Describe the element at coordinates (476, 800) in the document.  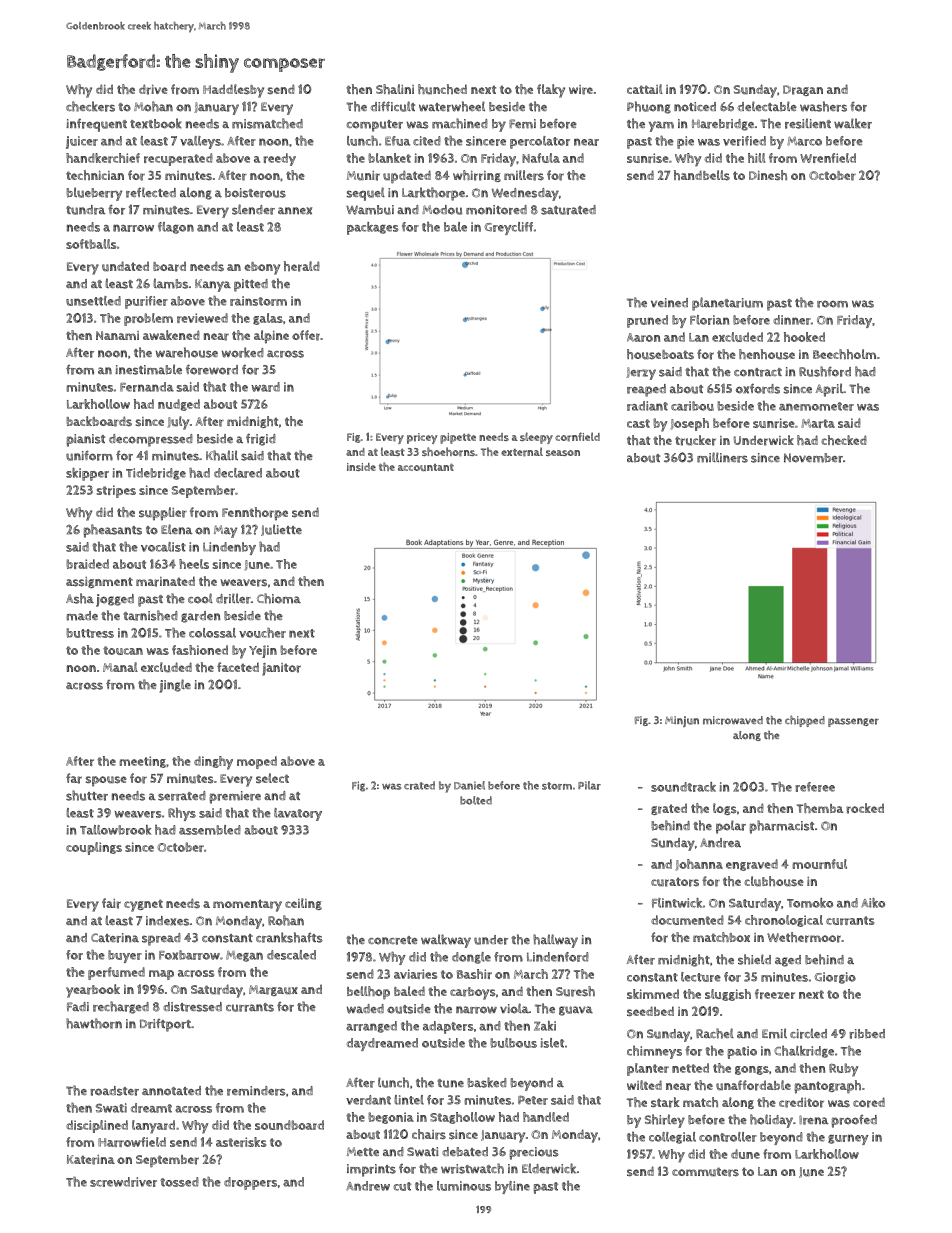
I see `bolted` at that location.
